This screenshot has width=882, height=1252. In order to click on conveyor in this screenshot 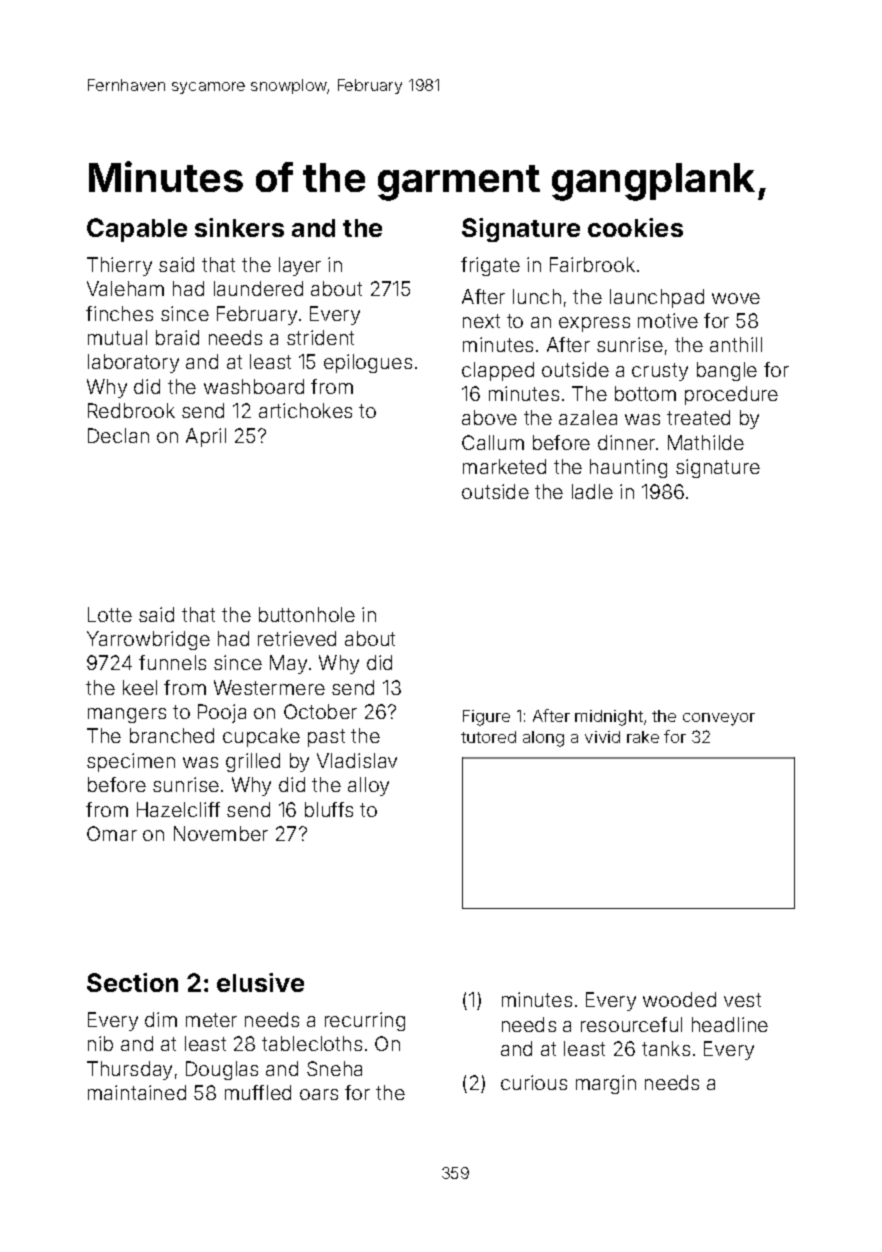, I will do `click(719, 719)`.
